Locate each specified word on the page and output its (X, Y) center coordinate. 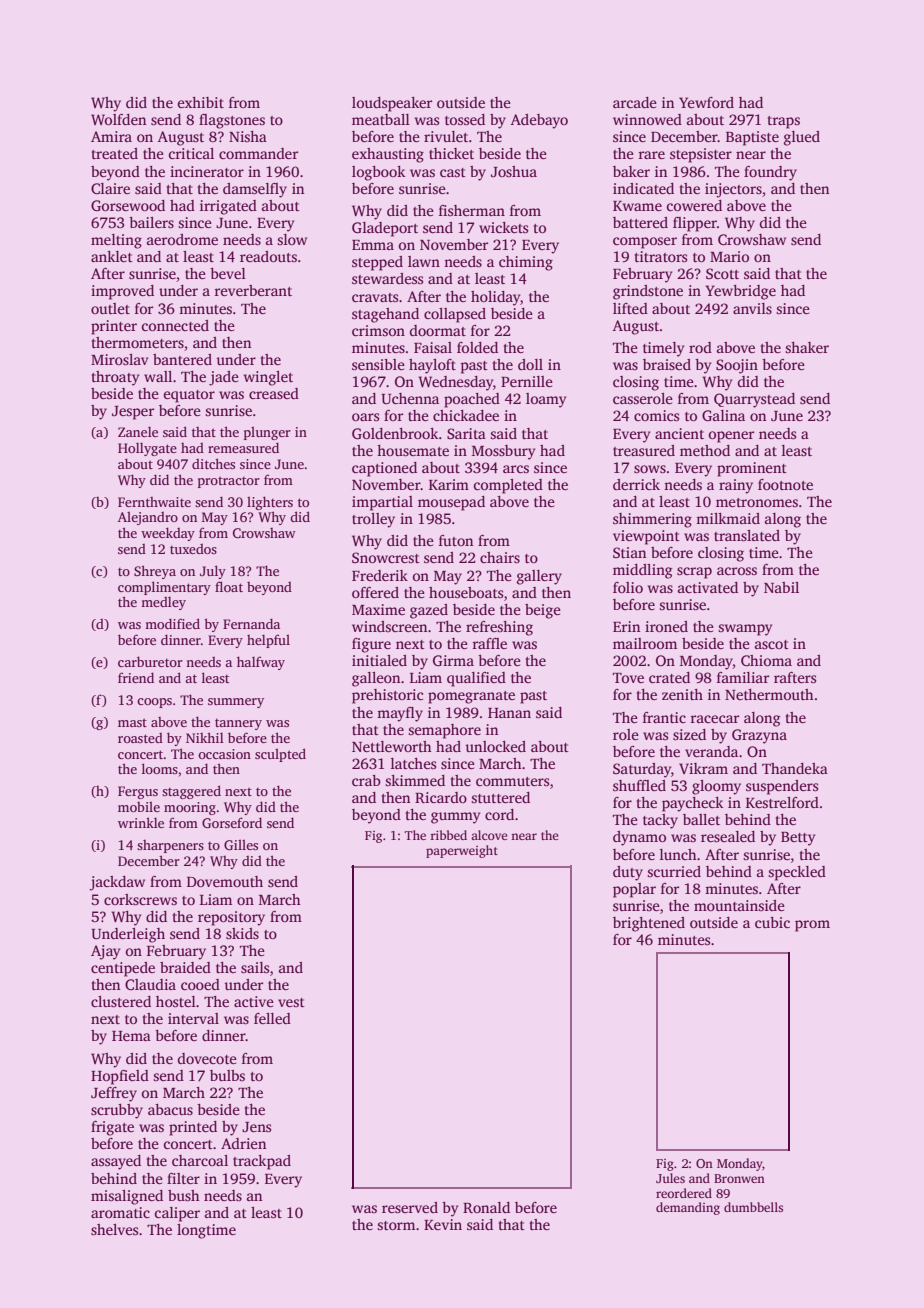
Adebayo (539, 121)
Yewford (706, 102)
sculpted (280, 755)
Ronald (486, 1207)
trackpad (262, 1162)
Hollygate (147, 449)
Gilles (241, 844)
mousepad (451, 503)
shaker (807, 347)
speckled (797, 873)
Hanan (509, 713)
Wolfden (118, 119)
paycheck (692, 804)
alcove (489, 835)
